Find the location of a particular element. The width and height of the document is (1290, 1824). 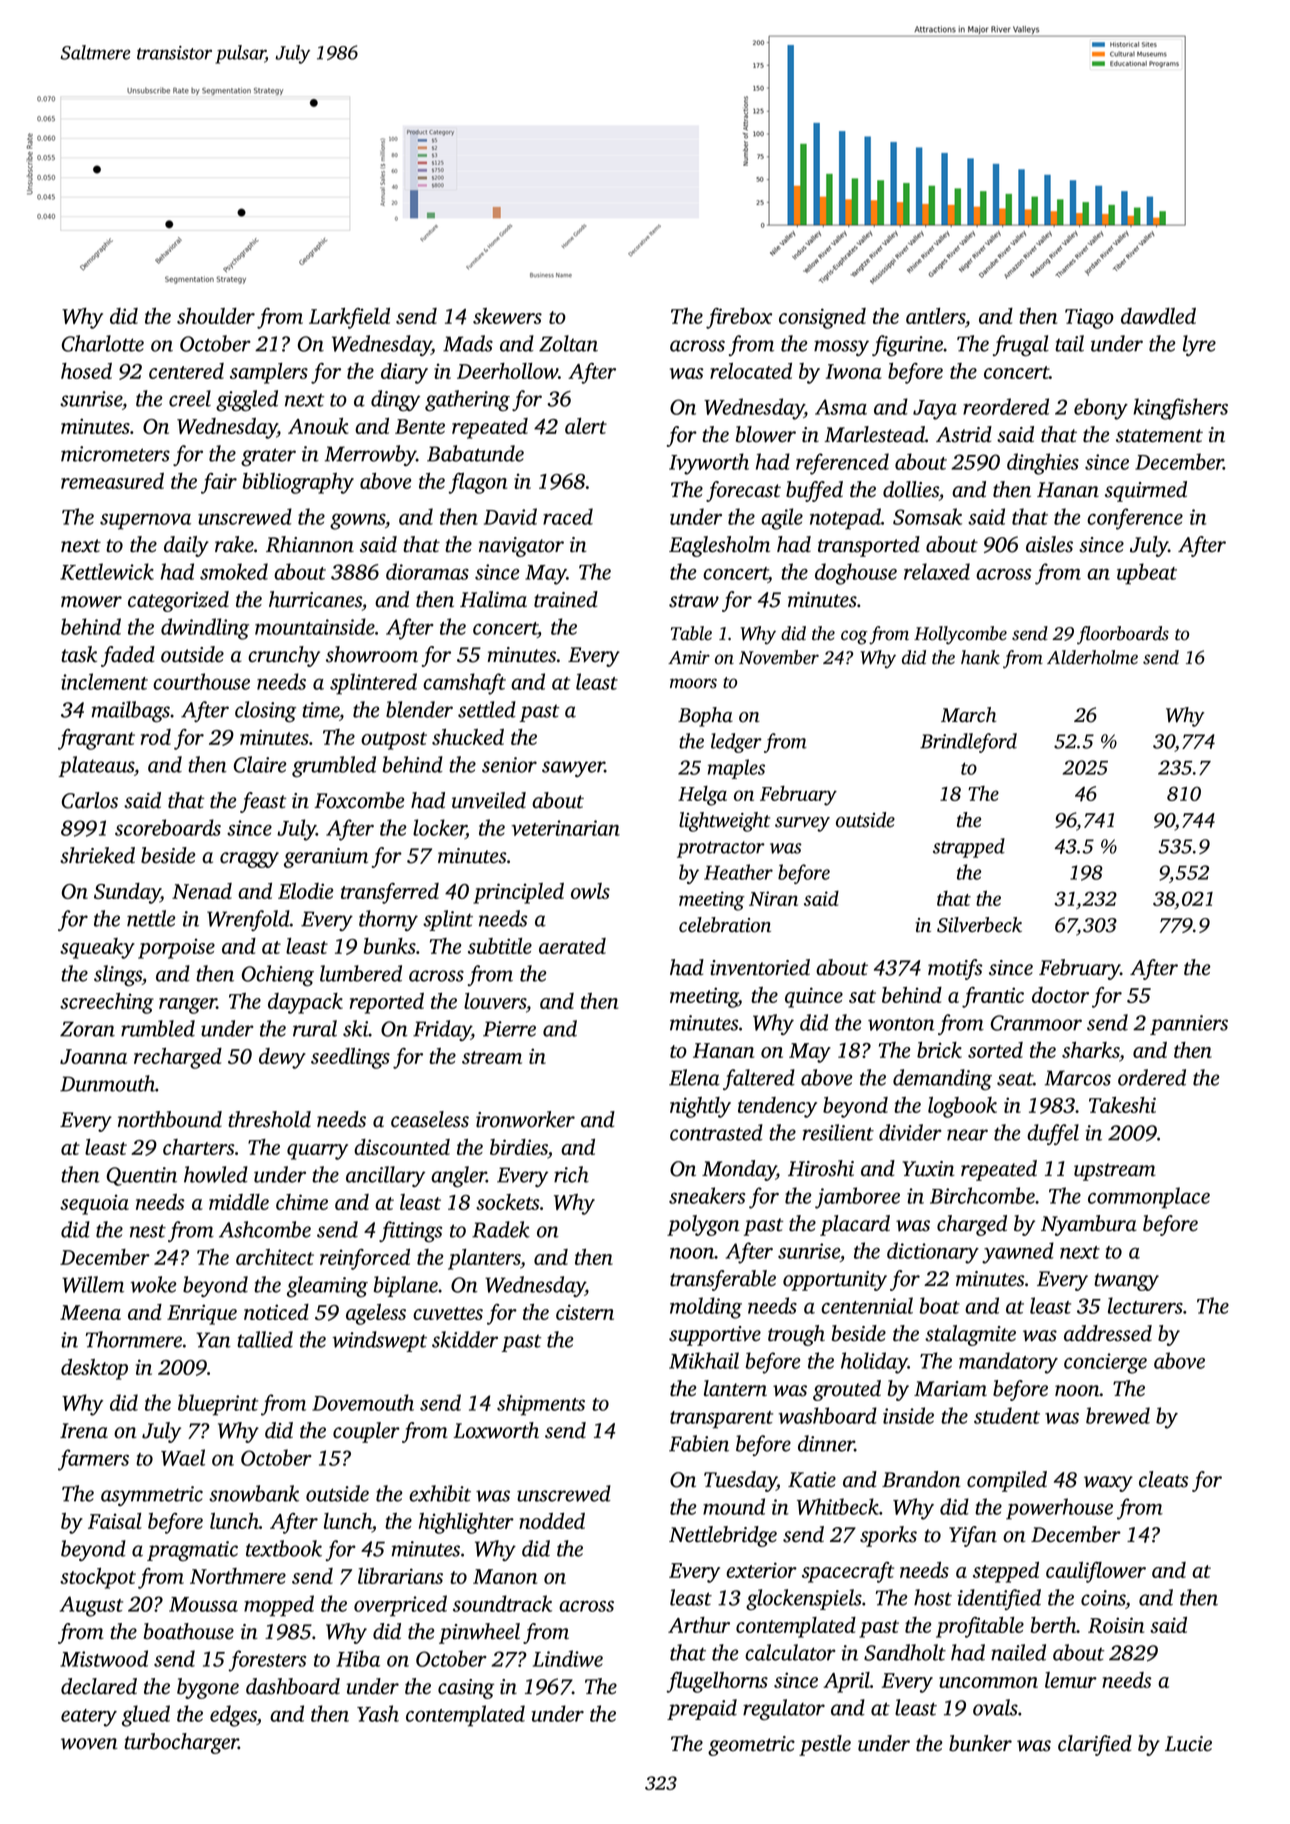

louvers is located at coordinates (495, 1001).
